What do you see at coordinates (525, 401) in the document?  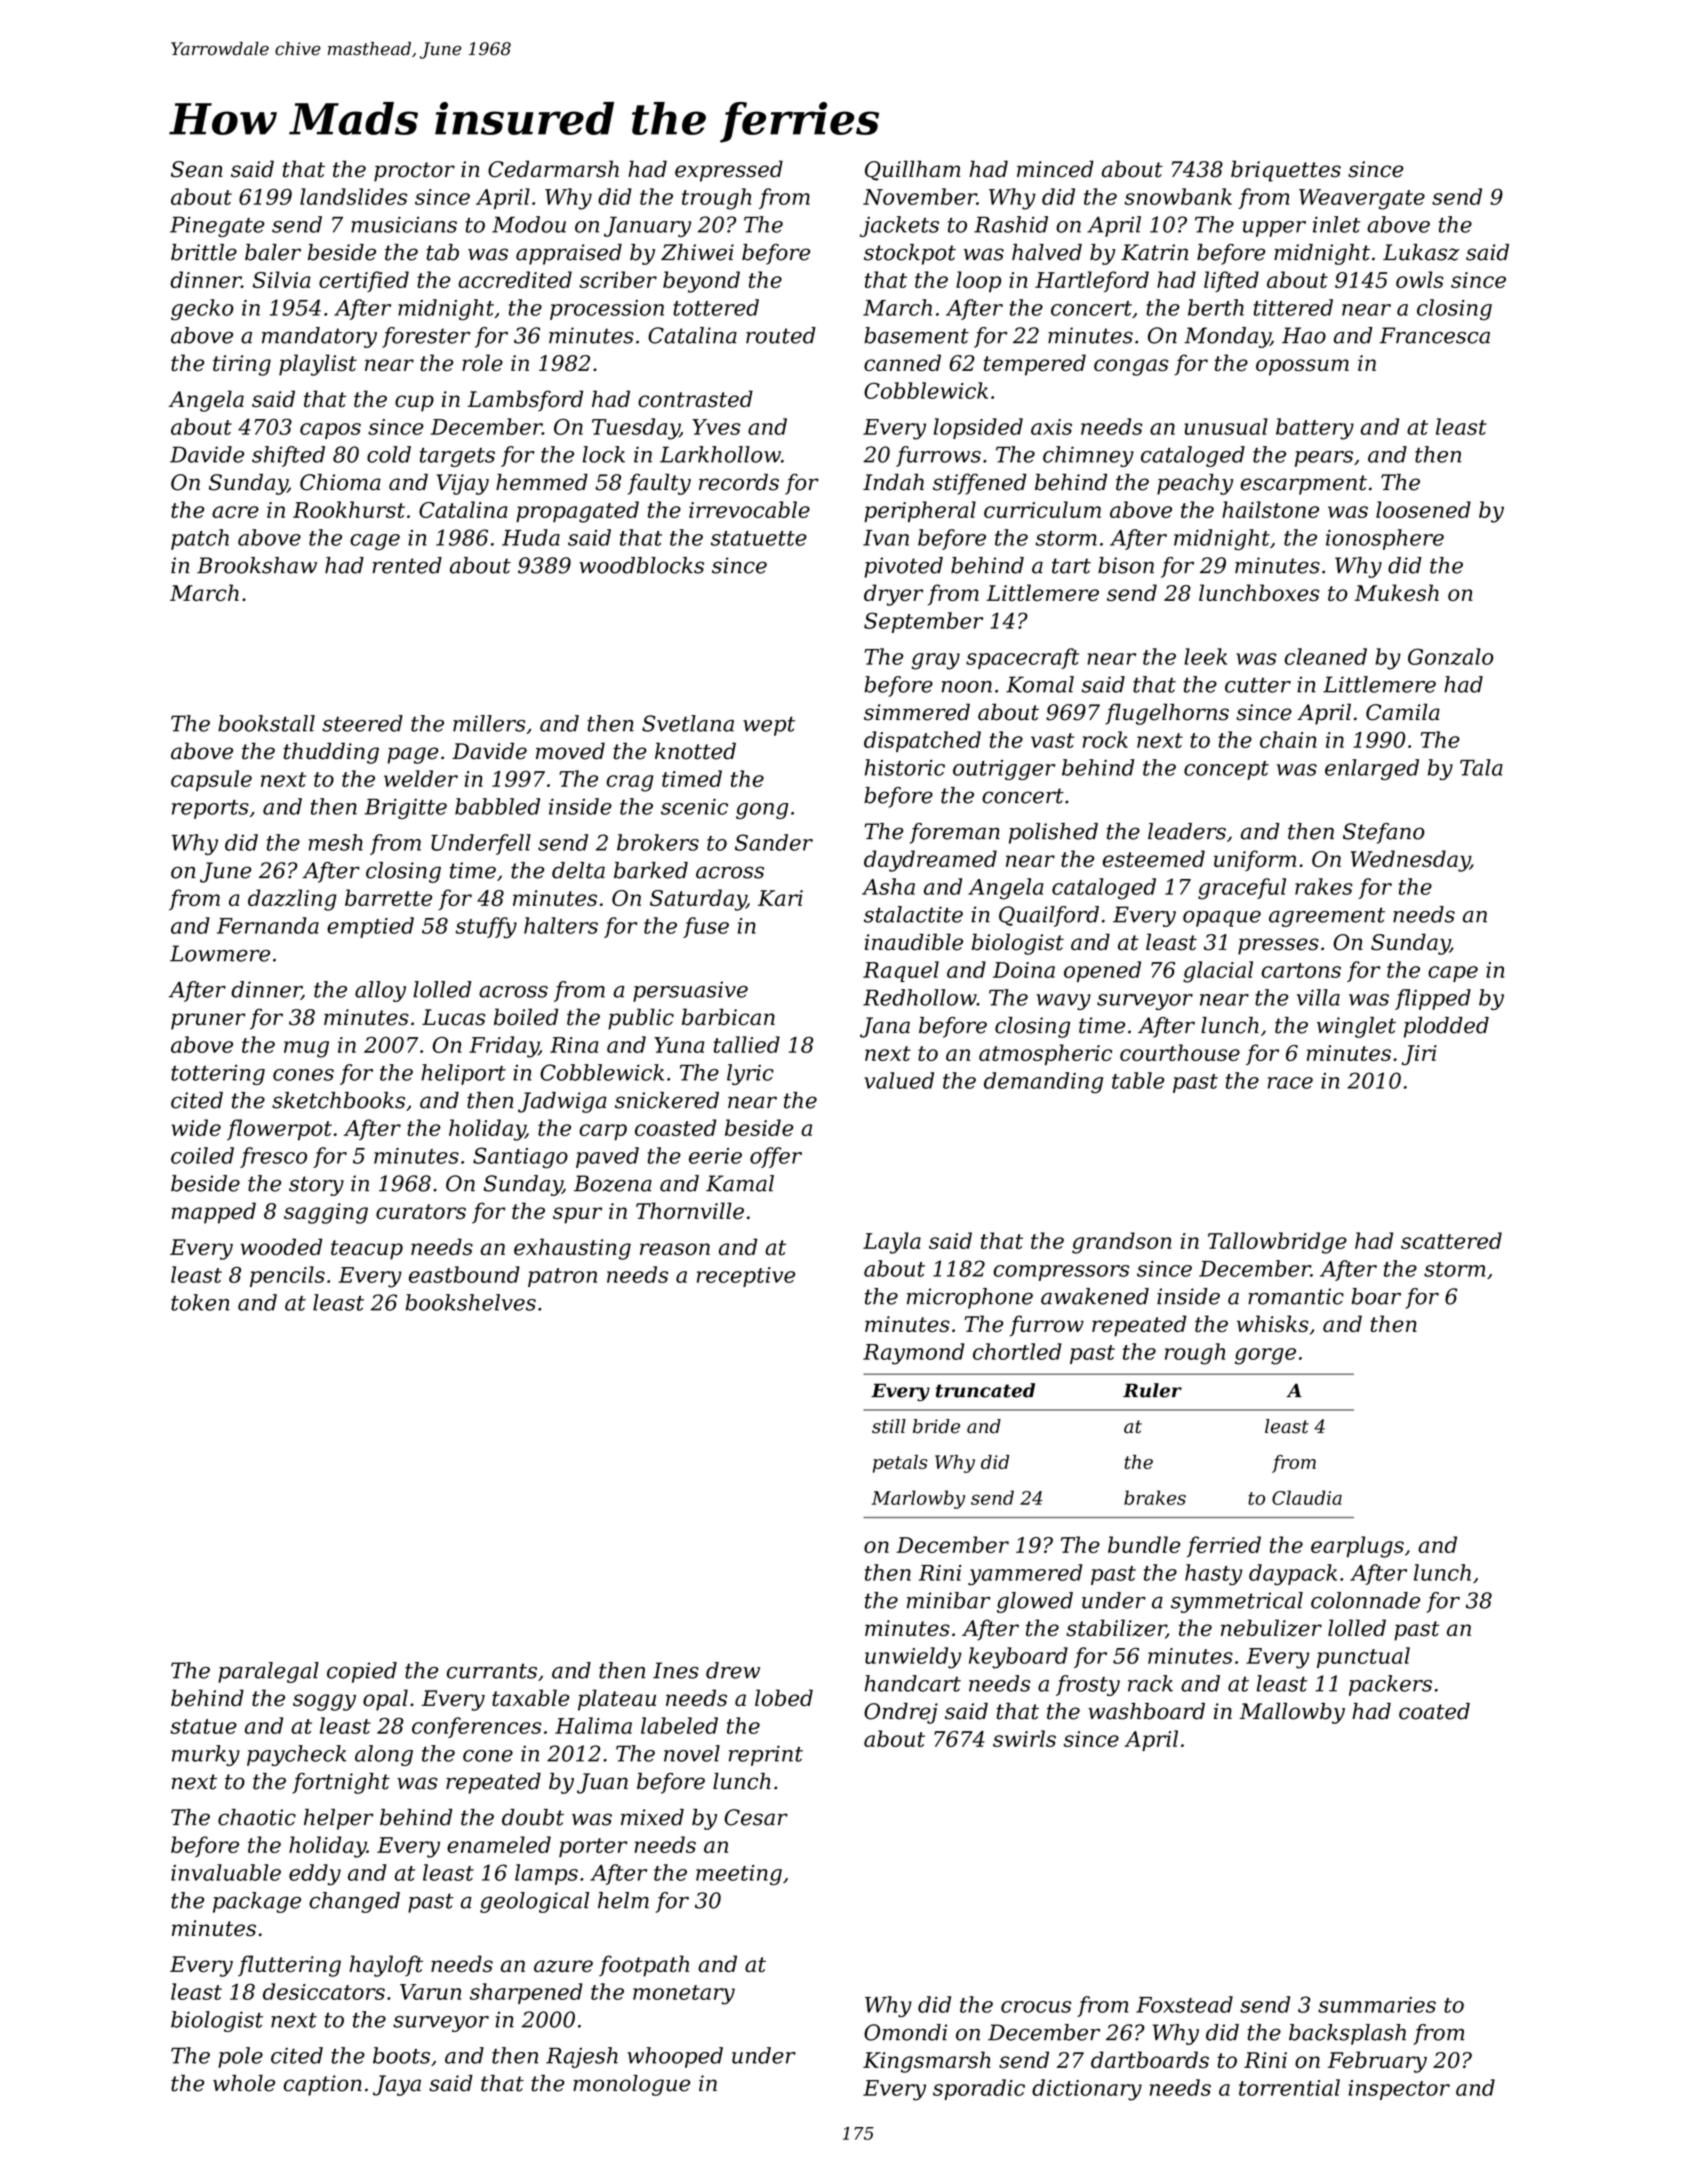 I see `Lambsford` at bounding box center [525, 401].
